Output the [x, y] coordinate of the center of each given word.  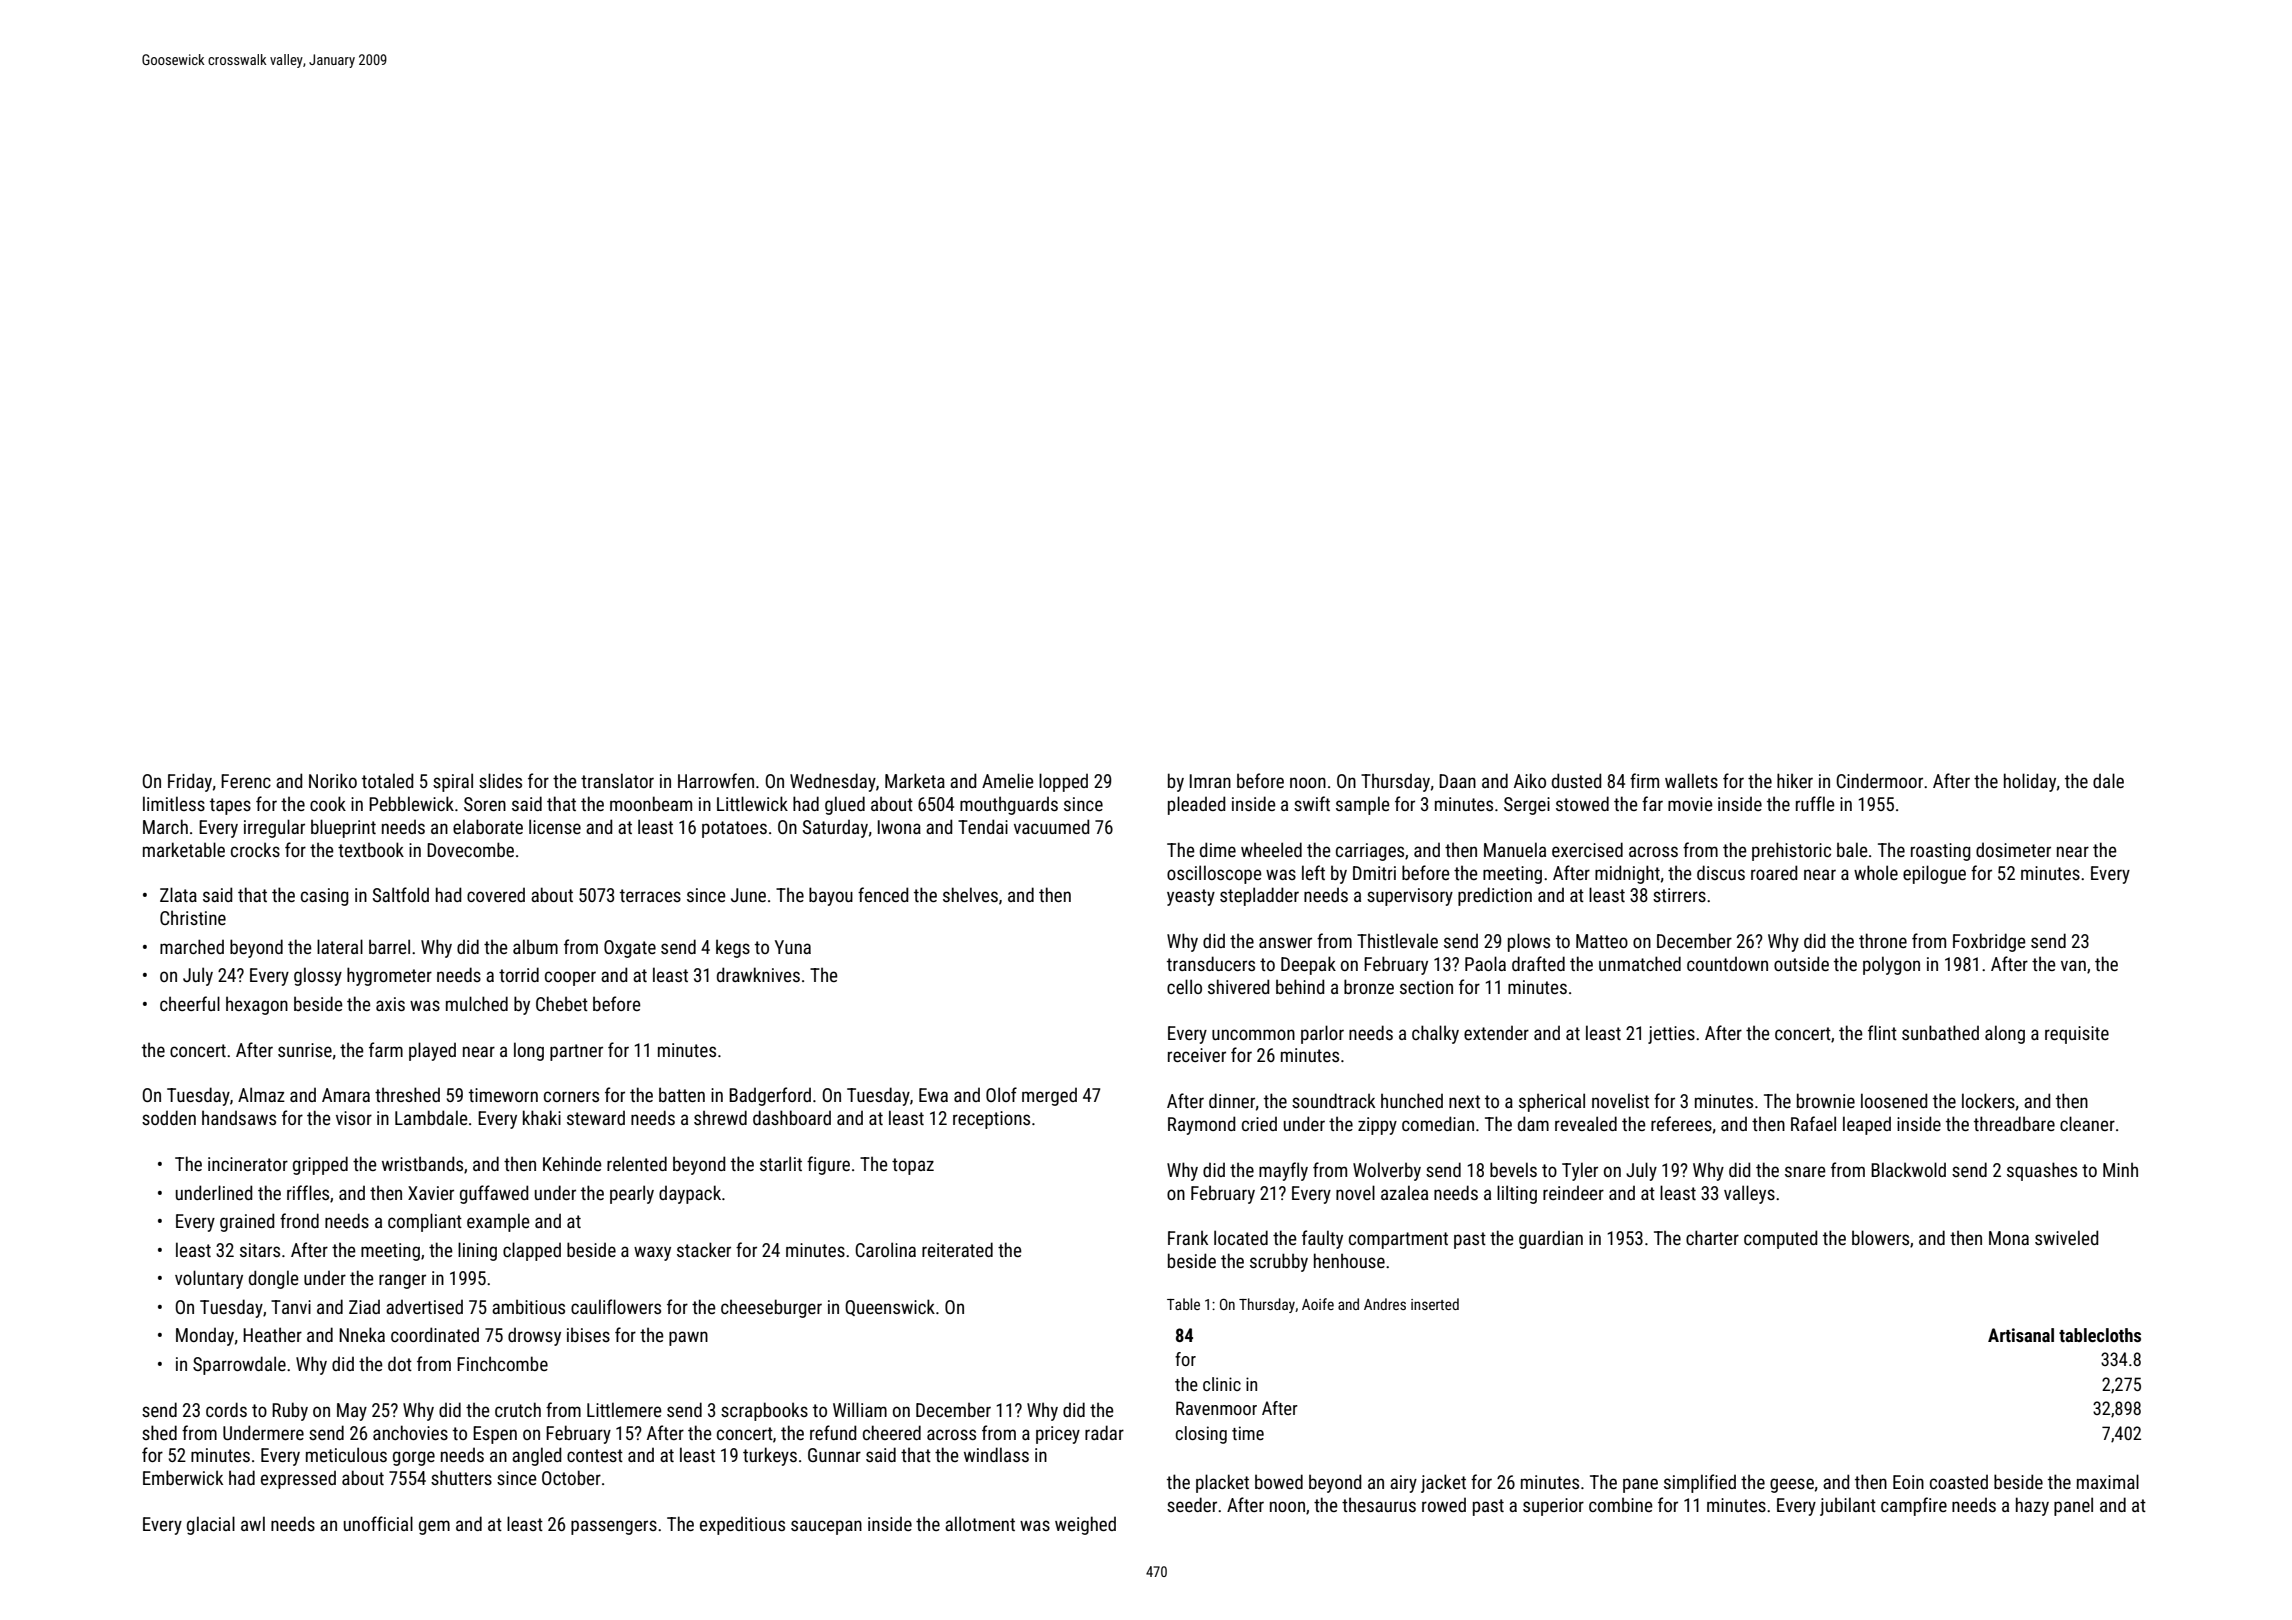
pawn [688, 1338]
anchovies [410, 1432]
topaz [913, 1166]
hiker [1795, 780]
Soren [485, 804]
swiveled [2066, 1237]
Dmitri [1374, 873]
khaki [542, 1117]
